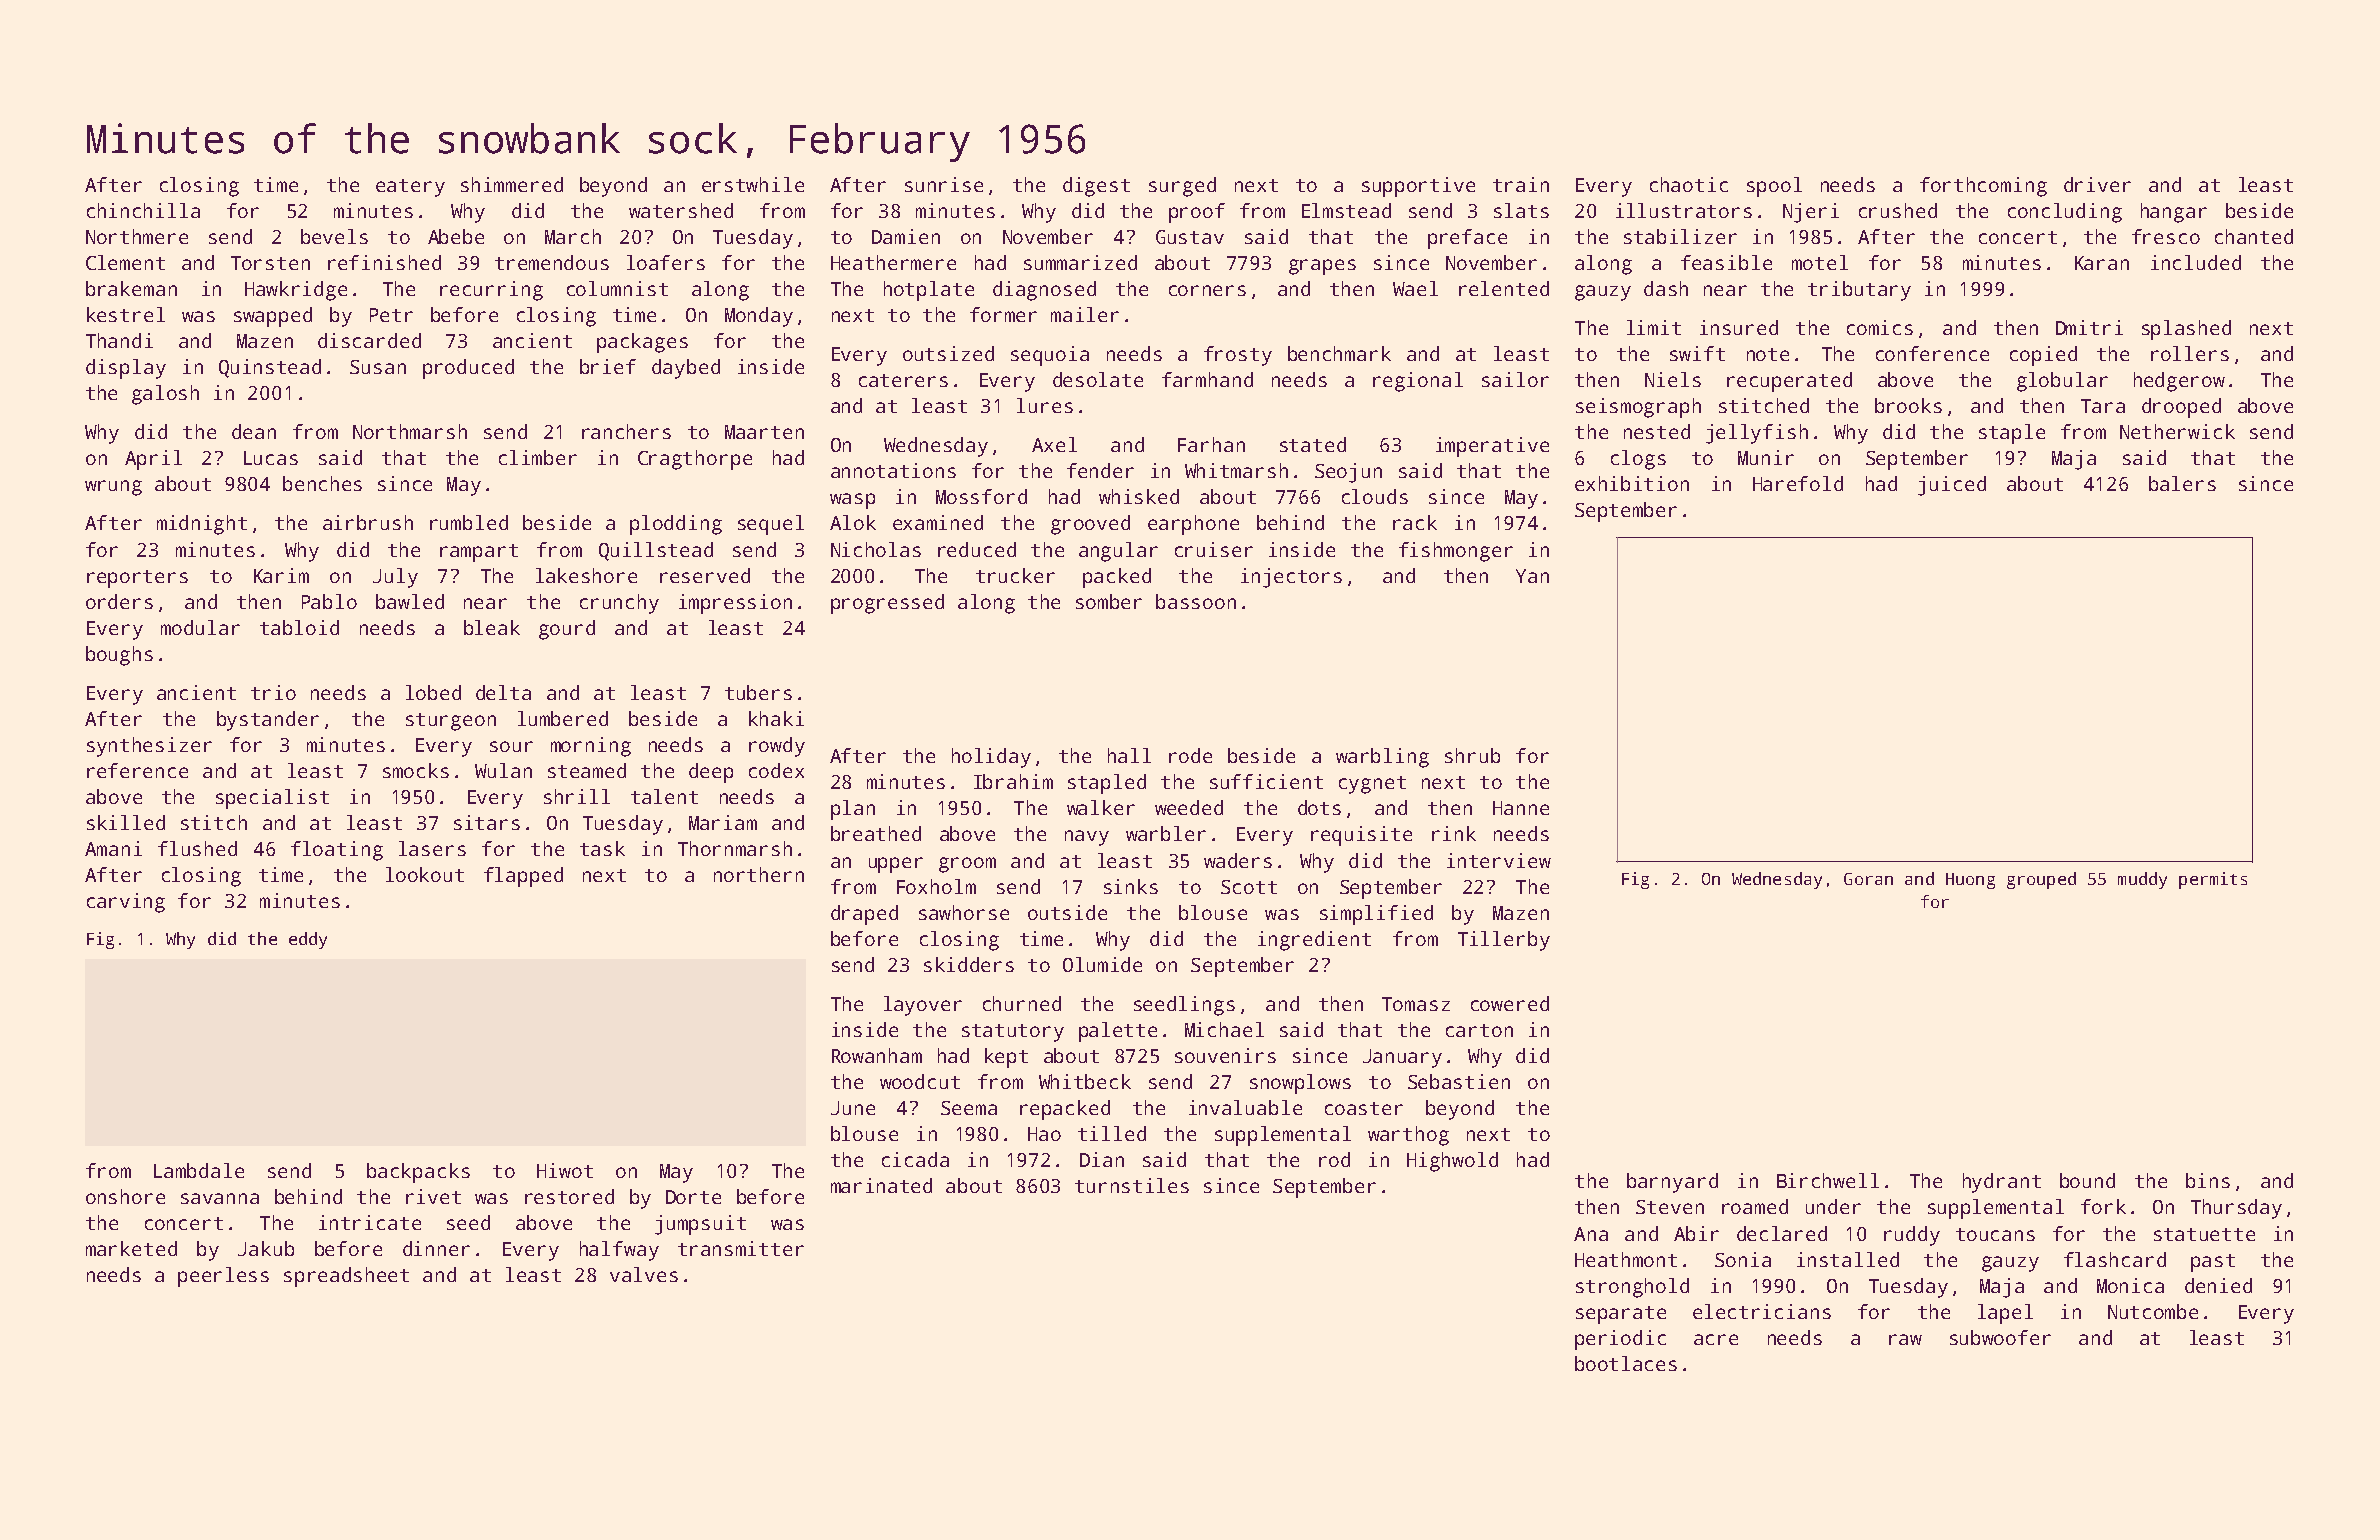  What do you see at coordinates (1054, 444) in the screenshot?
I see `Axel` at bounding box center [1054, 444].
